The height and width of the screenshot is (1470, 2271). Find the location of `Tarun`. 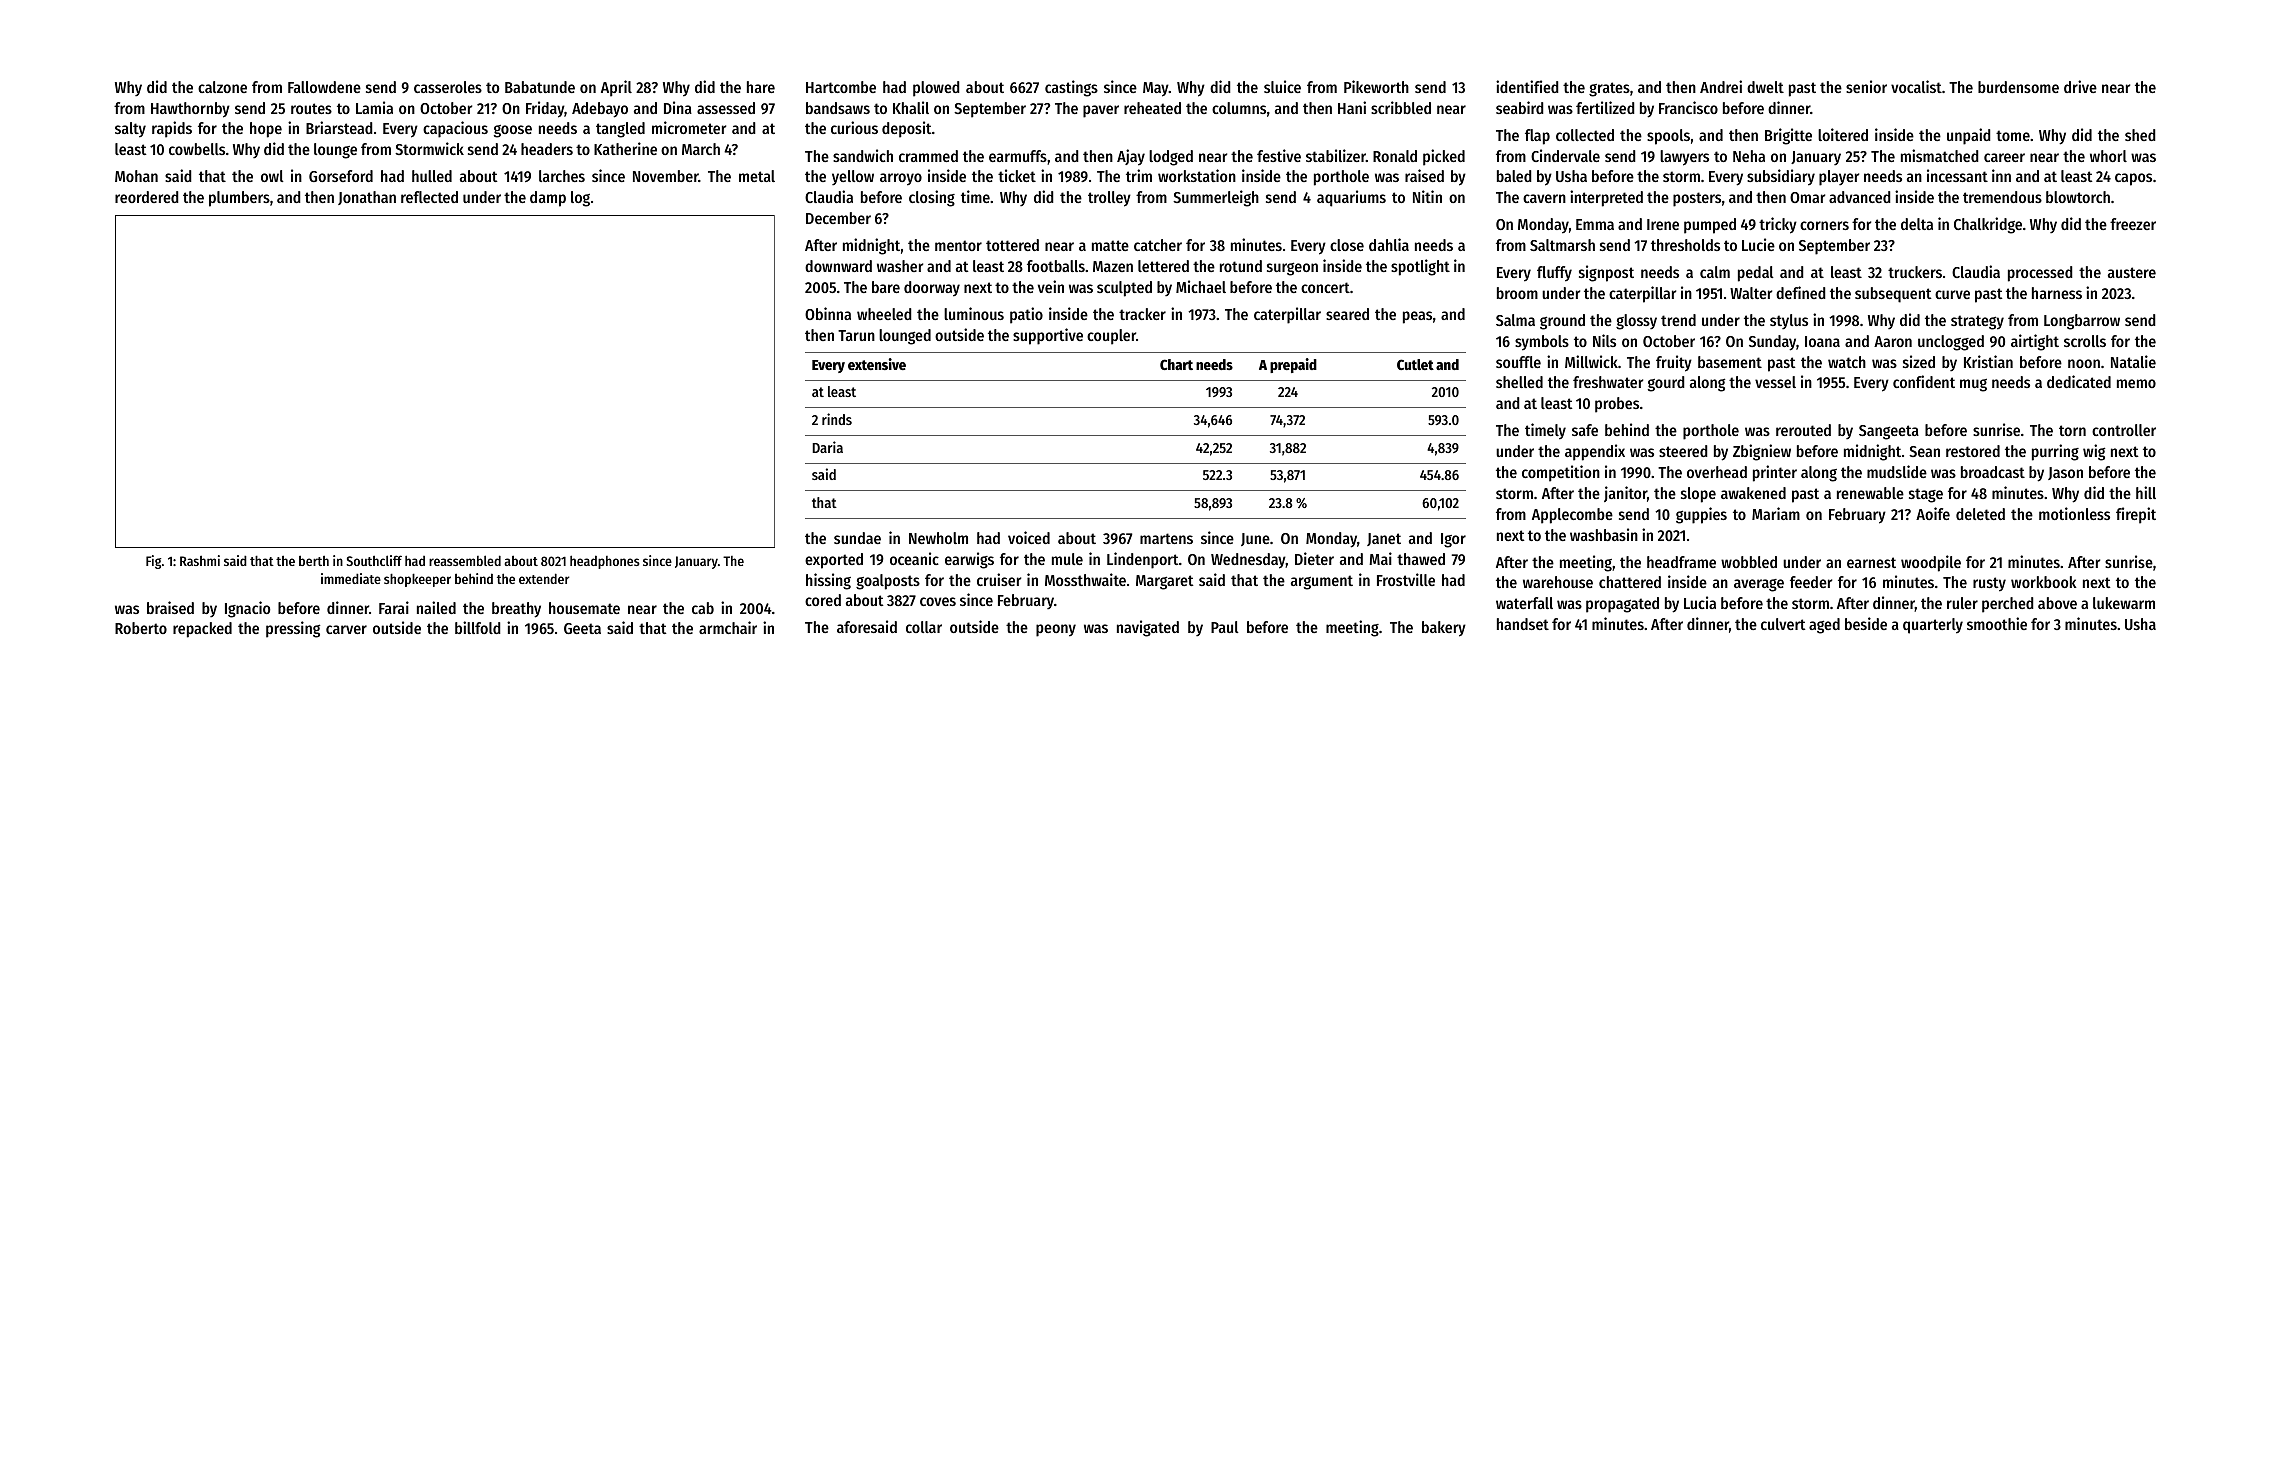

Tarun is located at coordinates (856, 335).
